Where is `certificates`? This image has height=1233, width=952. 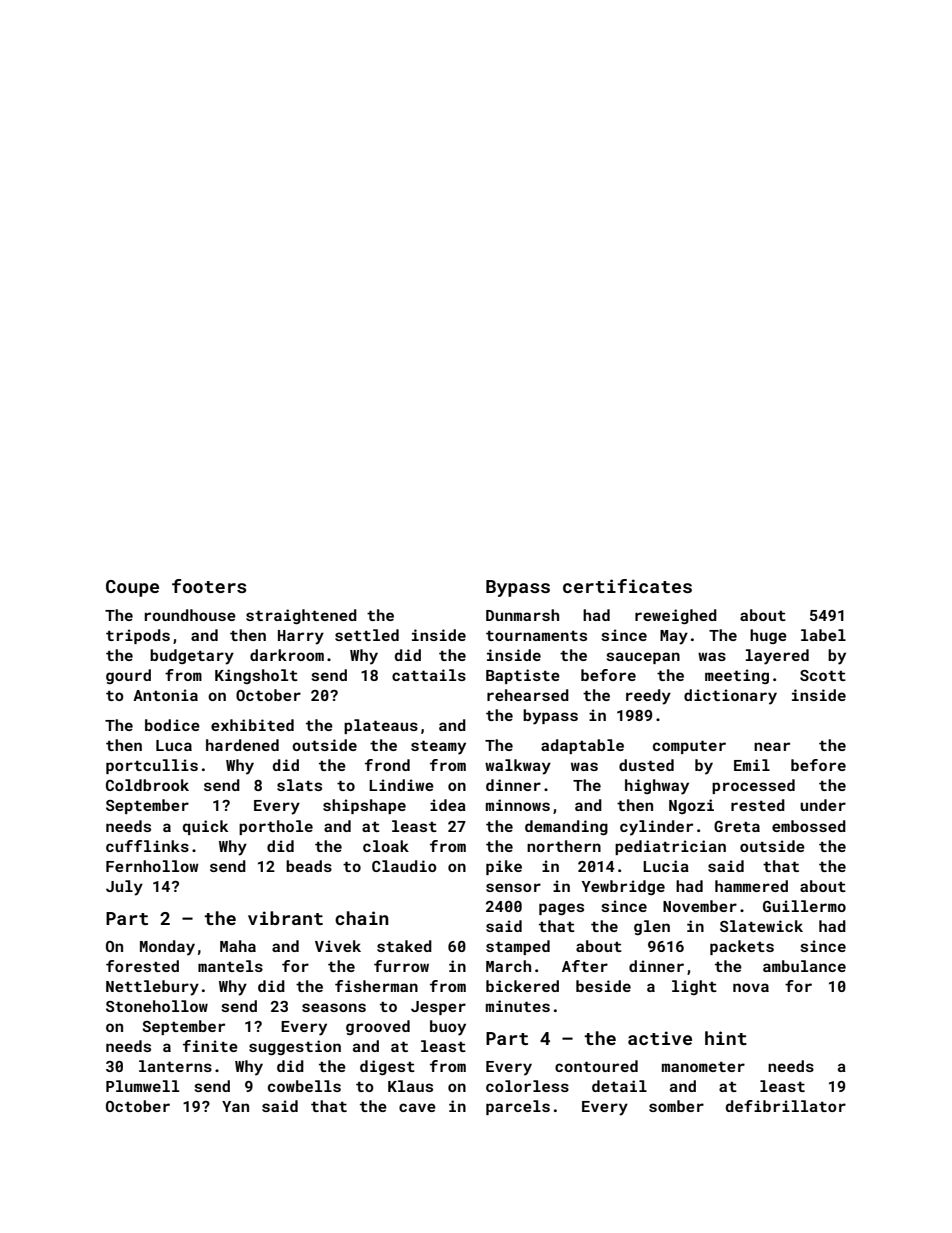 certificates is located at coordinates (627, 586).
